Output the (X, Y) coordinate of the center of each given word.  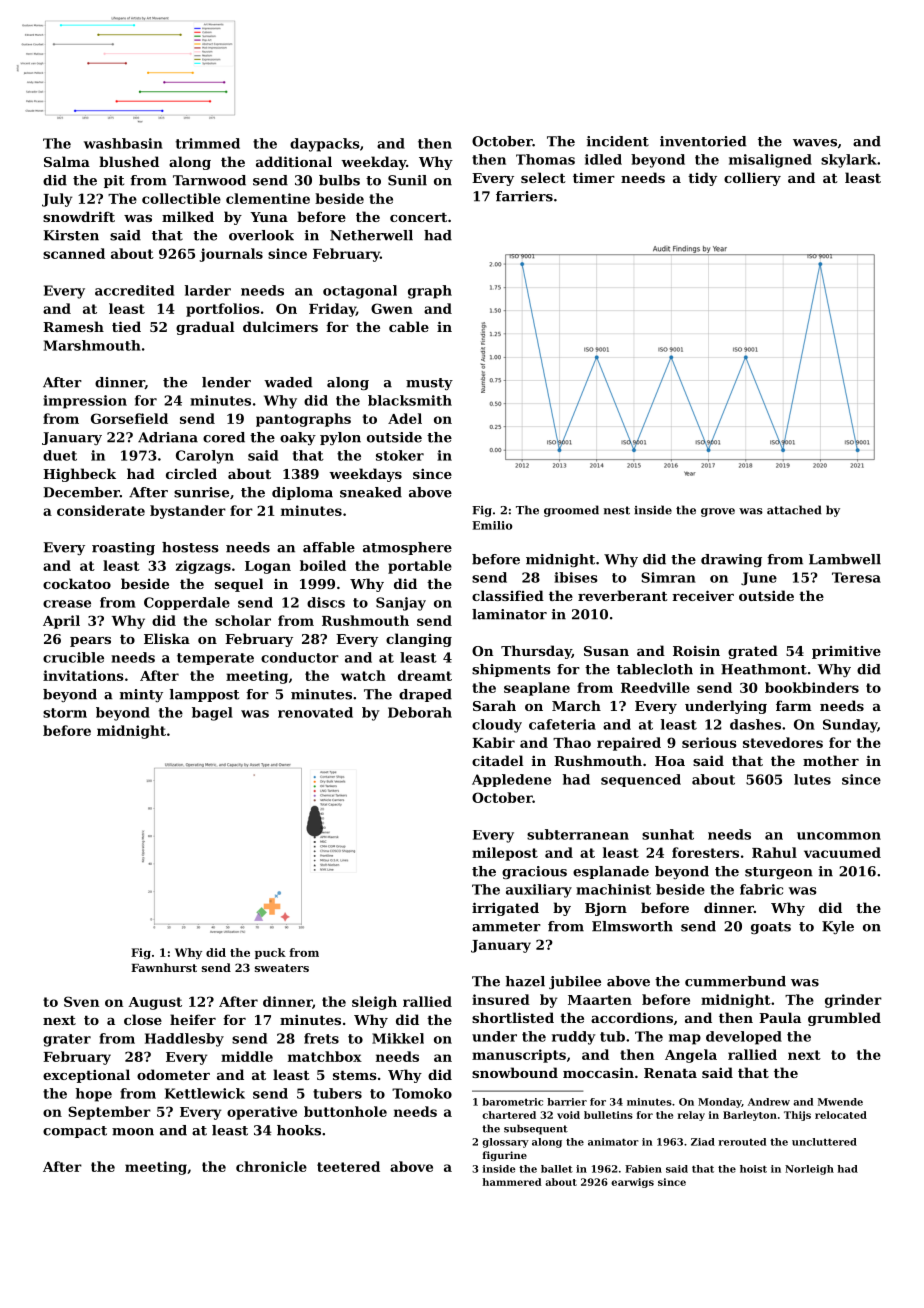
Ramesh (73, 326)
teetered (348, 1166)
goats (771, 928)
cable (409, 326)
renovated (315, 712)
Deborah (420, 712)
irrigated (505, 909)
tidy (702, 179)
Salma (67, 161)
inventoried (703, 141)
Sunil (407, 180)
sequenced (641, 780)
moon (133, 1132)
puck (270, 953)
